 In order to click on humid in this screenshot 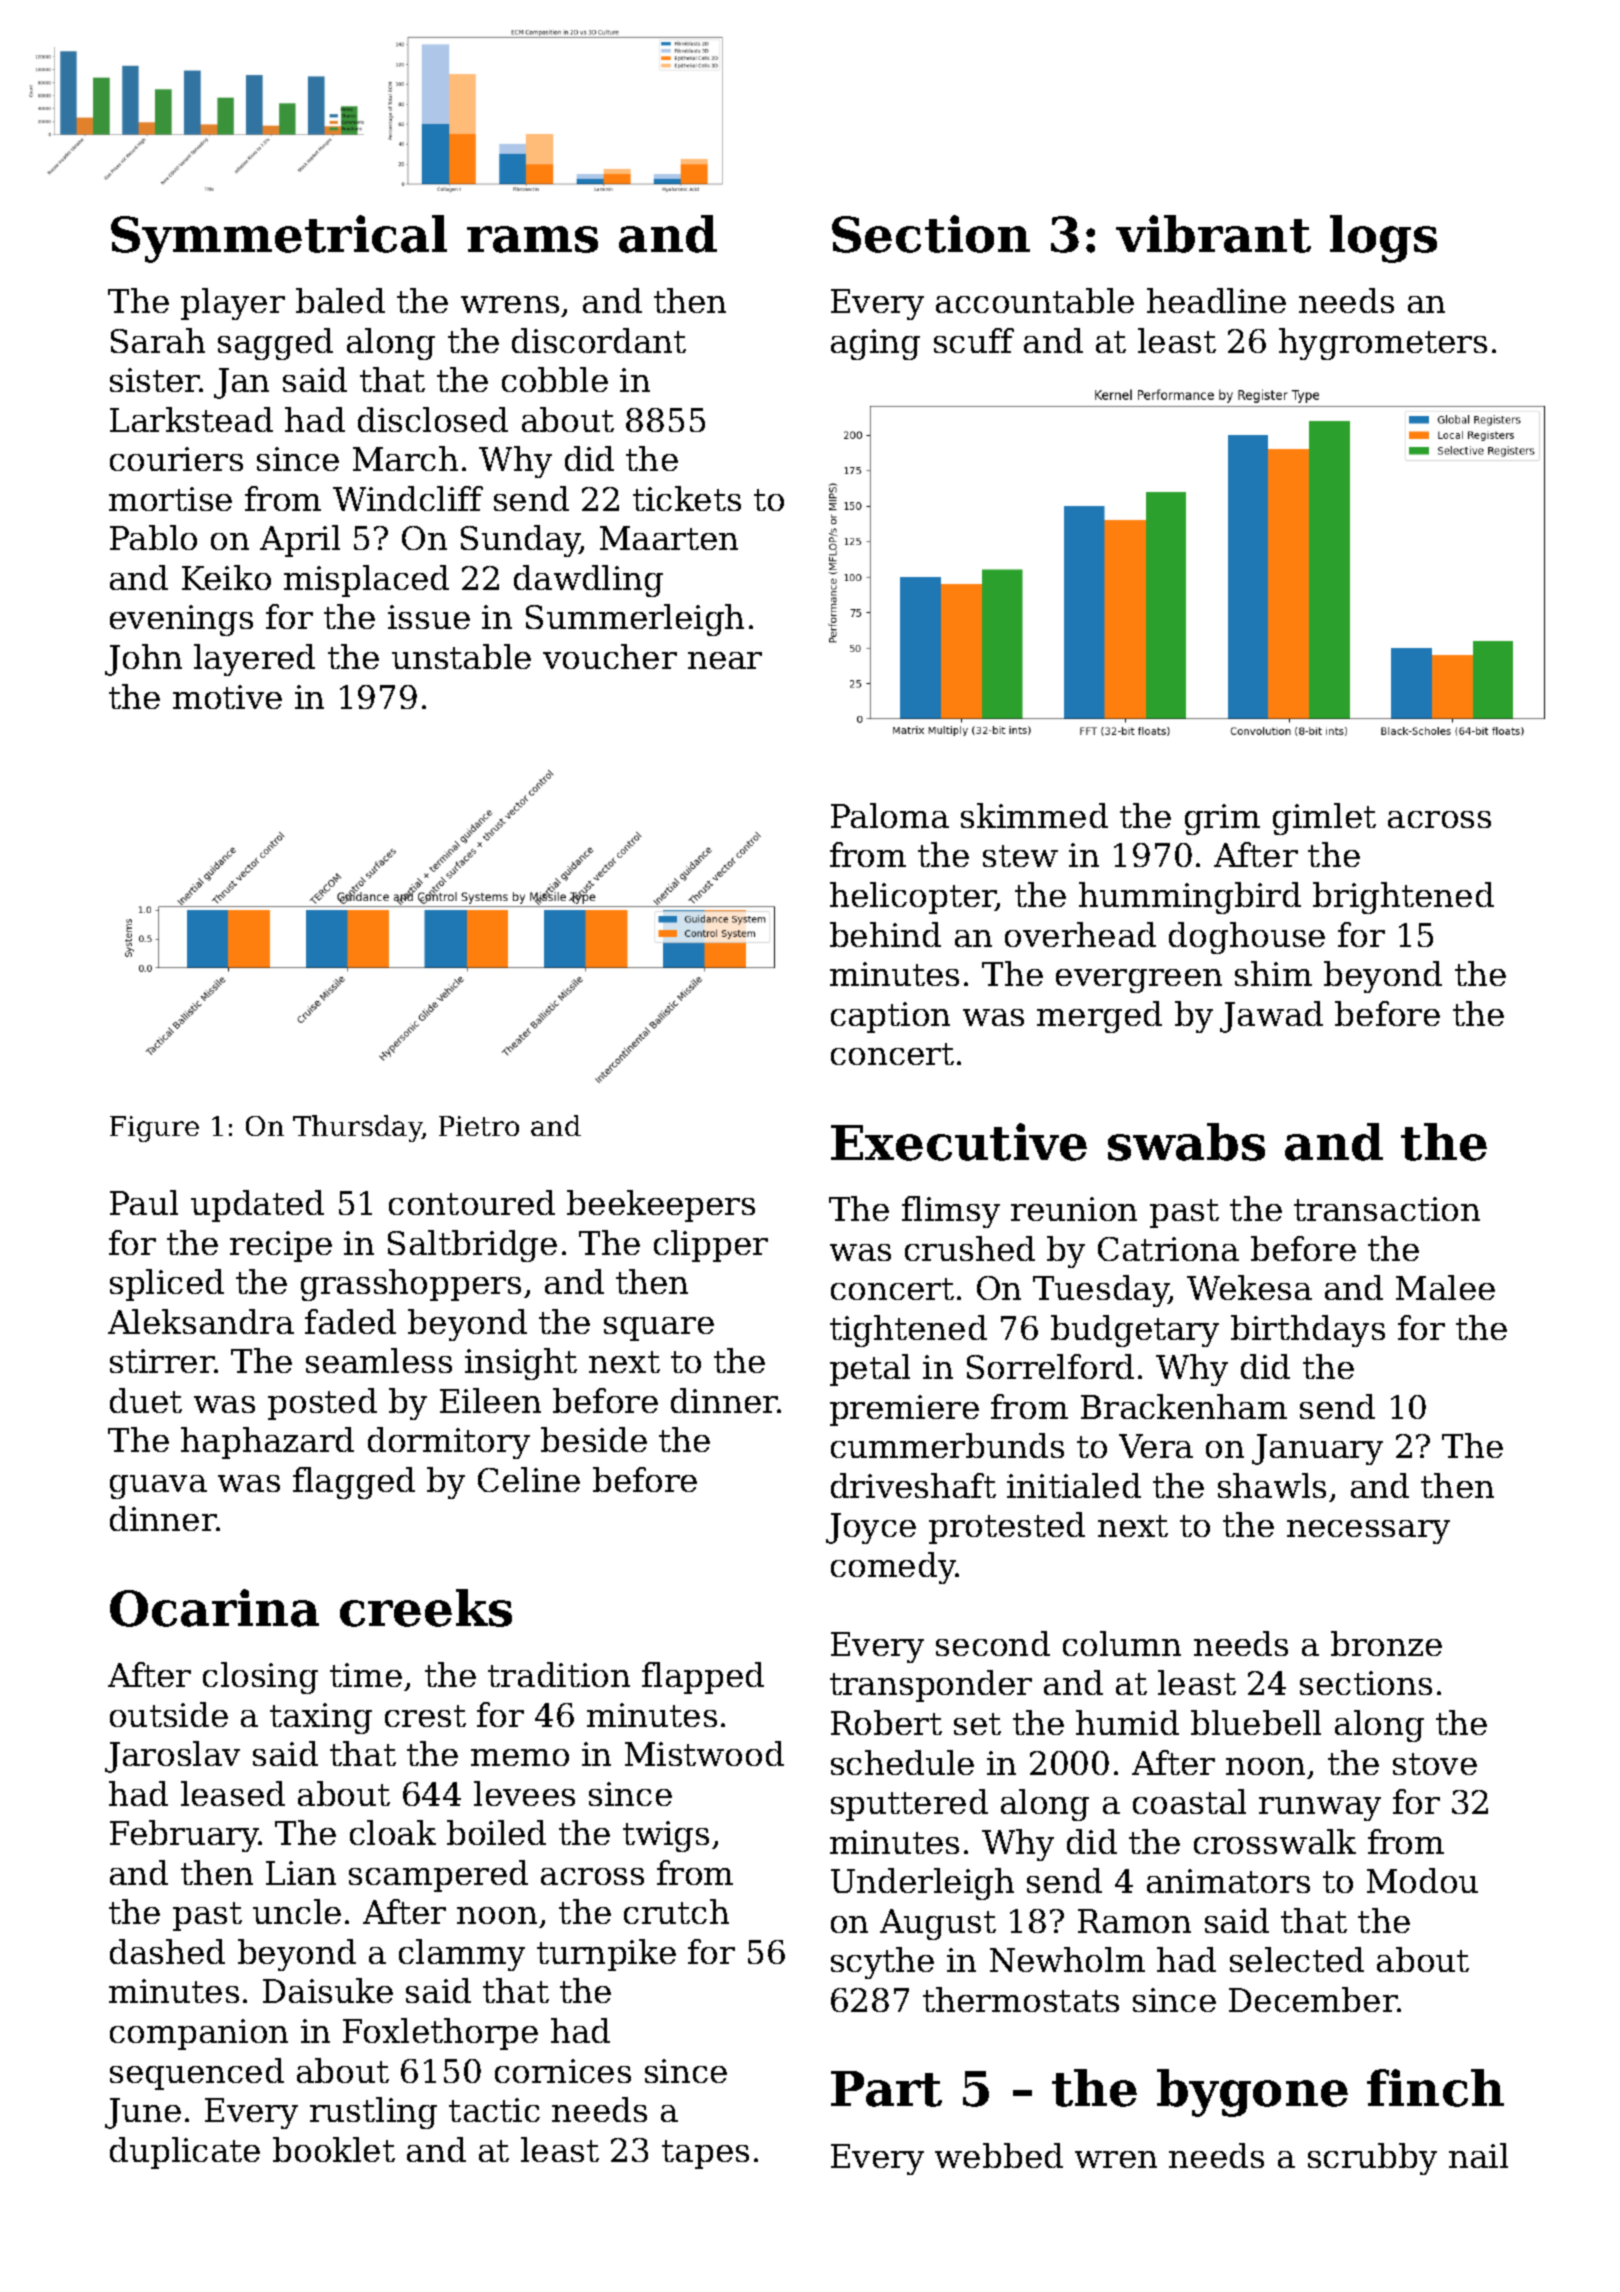, I will do `click(1127, 1722)`.
